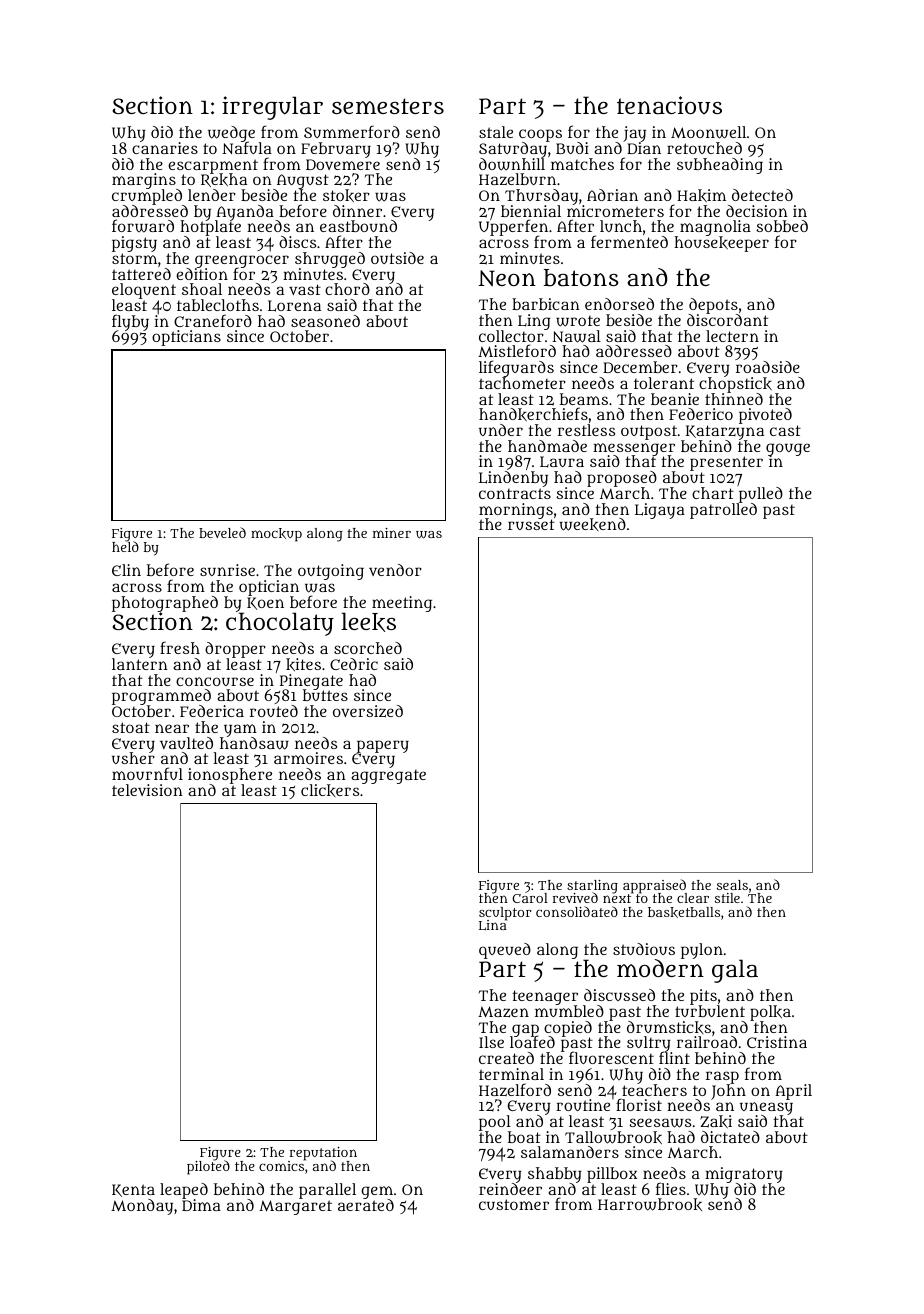  I want to click on polka, so click(770, 1013).
